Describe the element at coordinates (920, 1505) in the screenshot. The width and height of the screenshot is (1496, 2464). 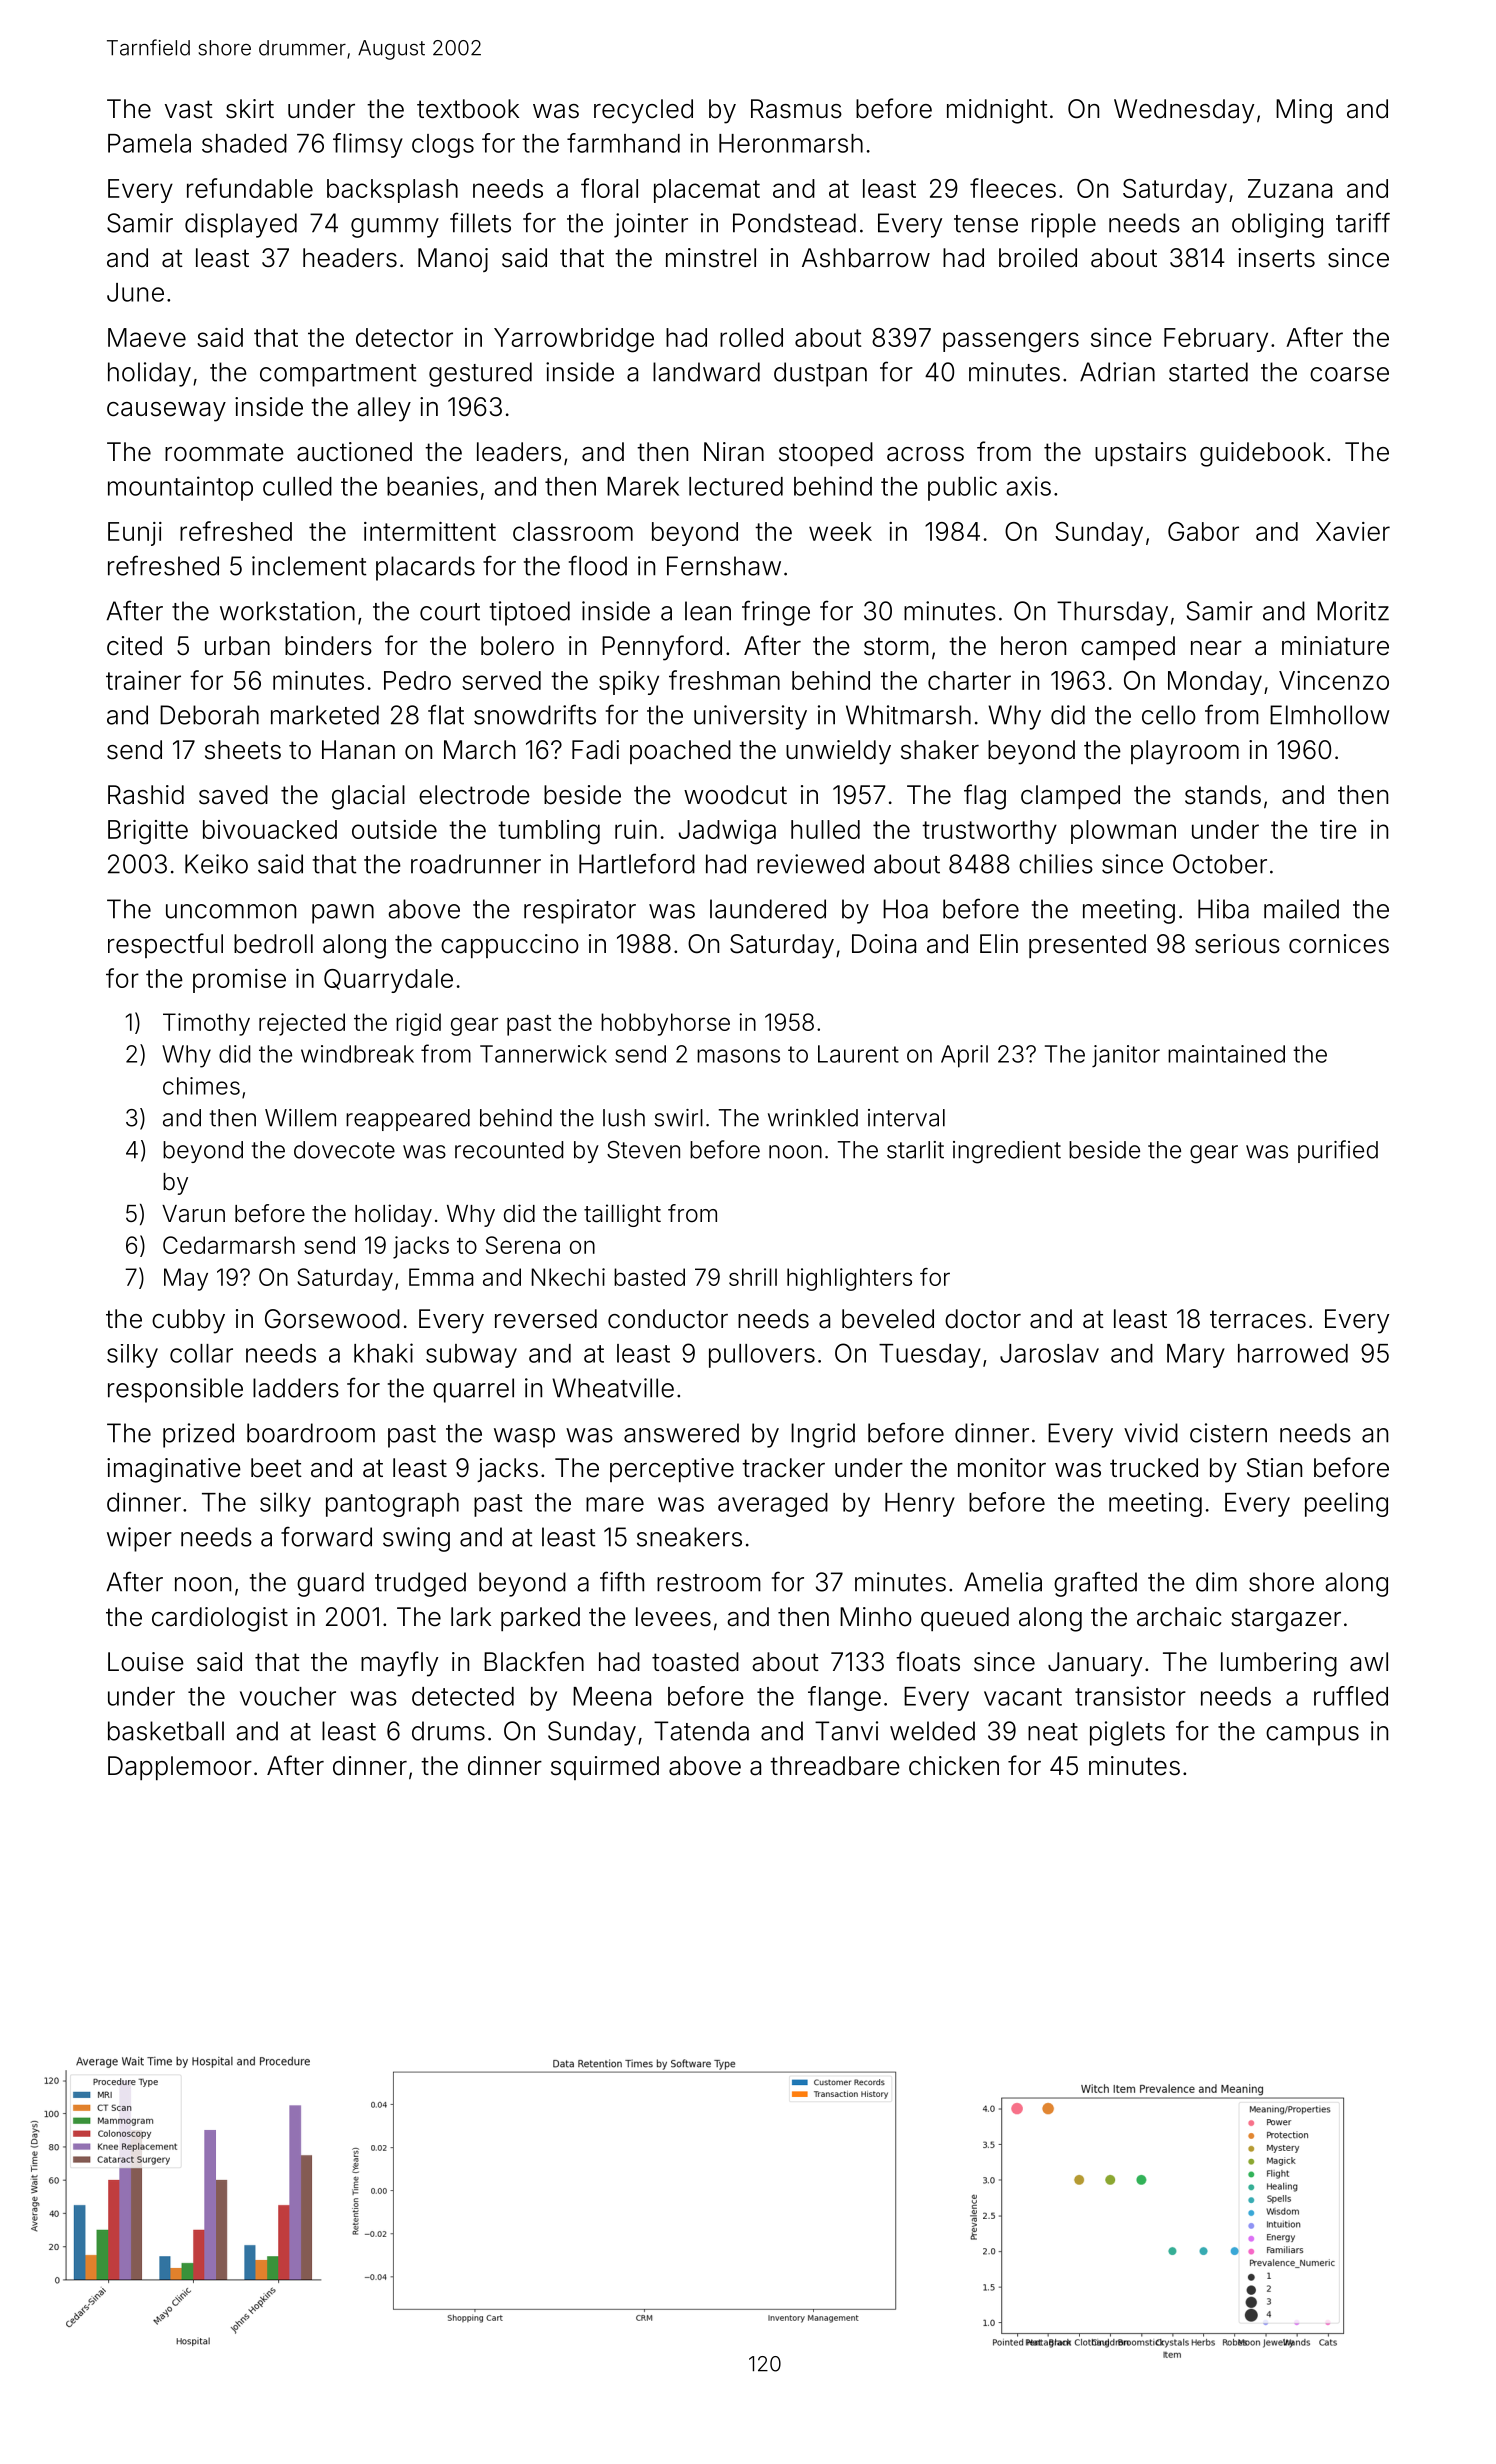
I see `Henry` at that location.
